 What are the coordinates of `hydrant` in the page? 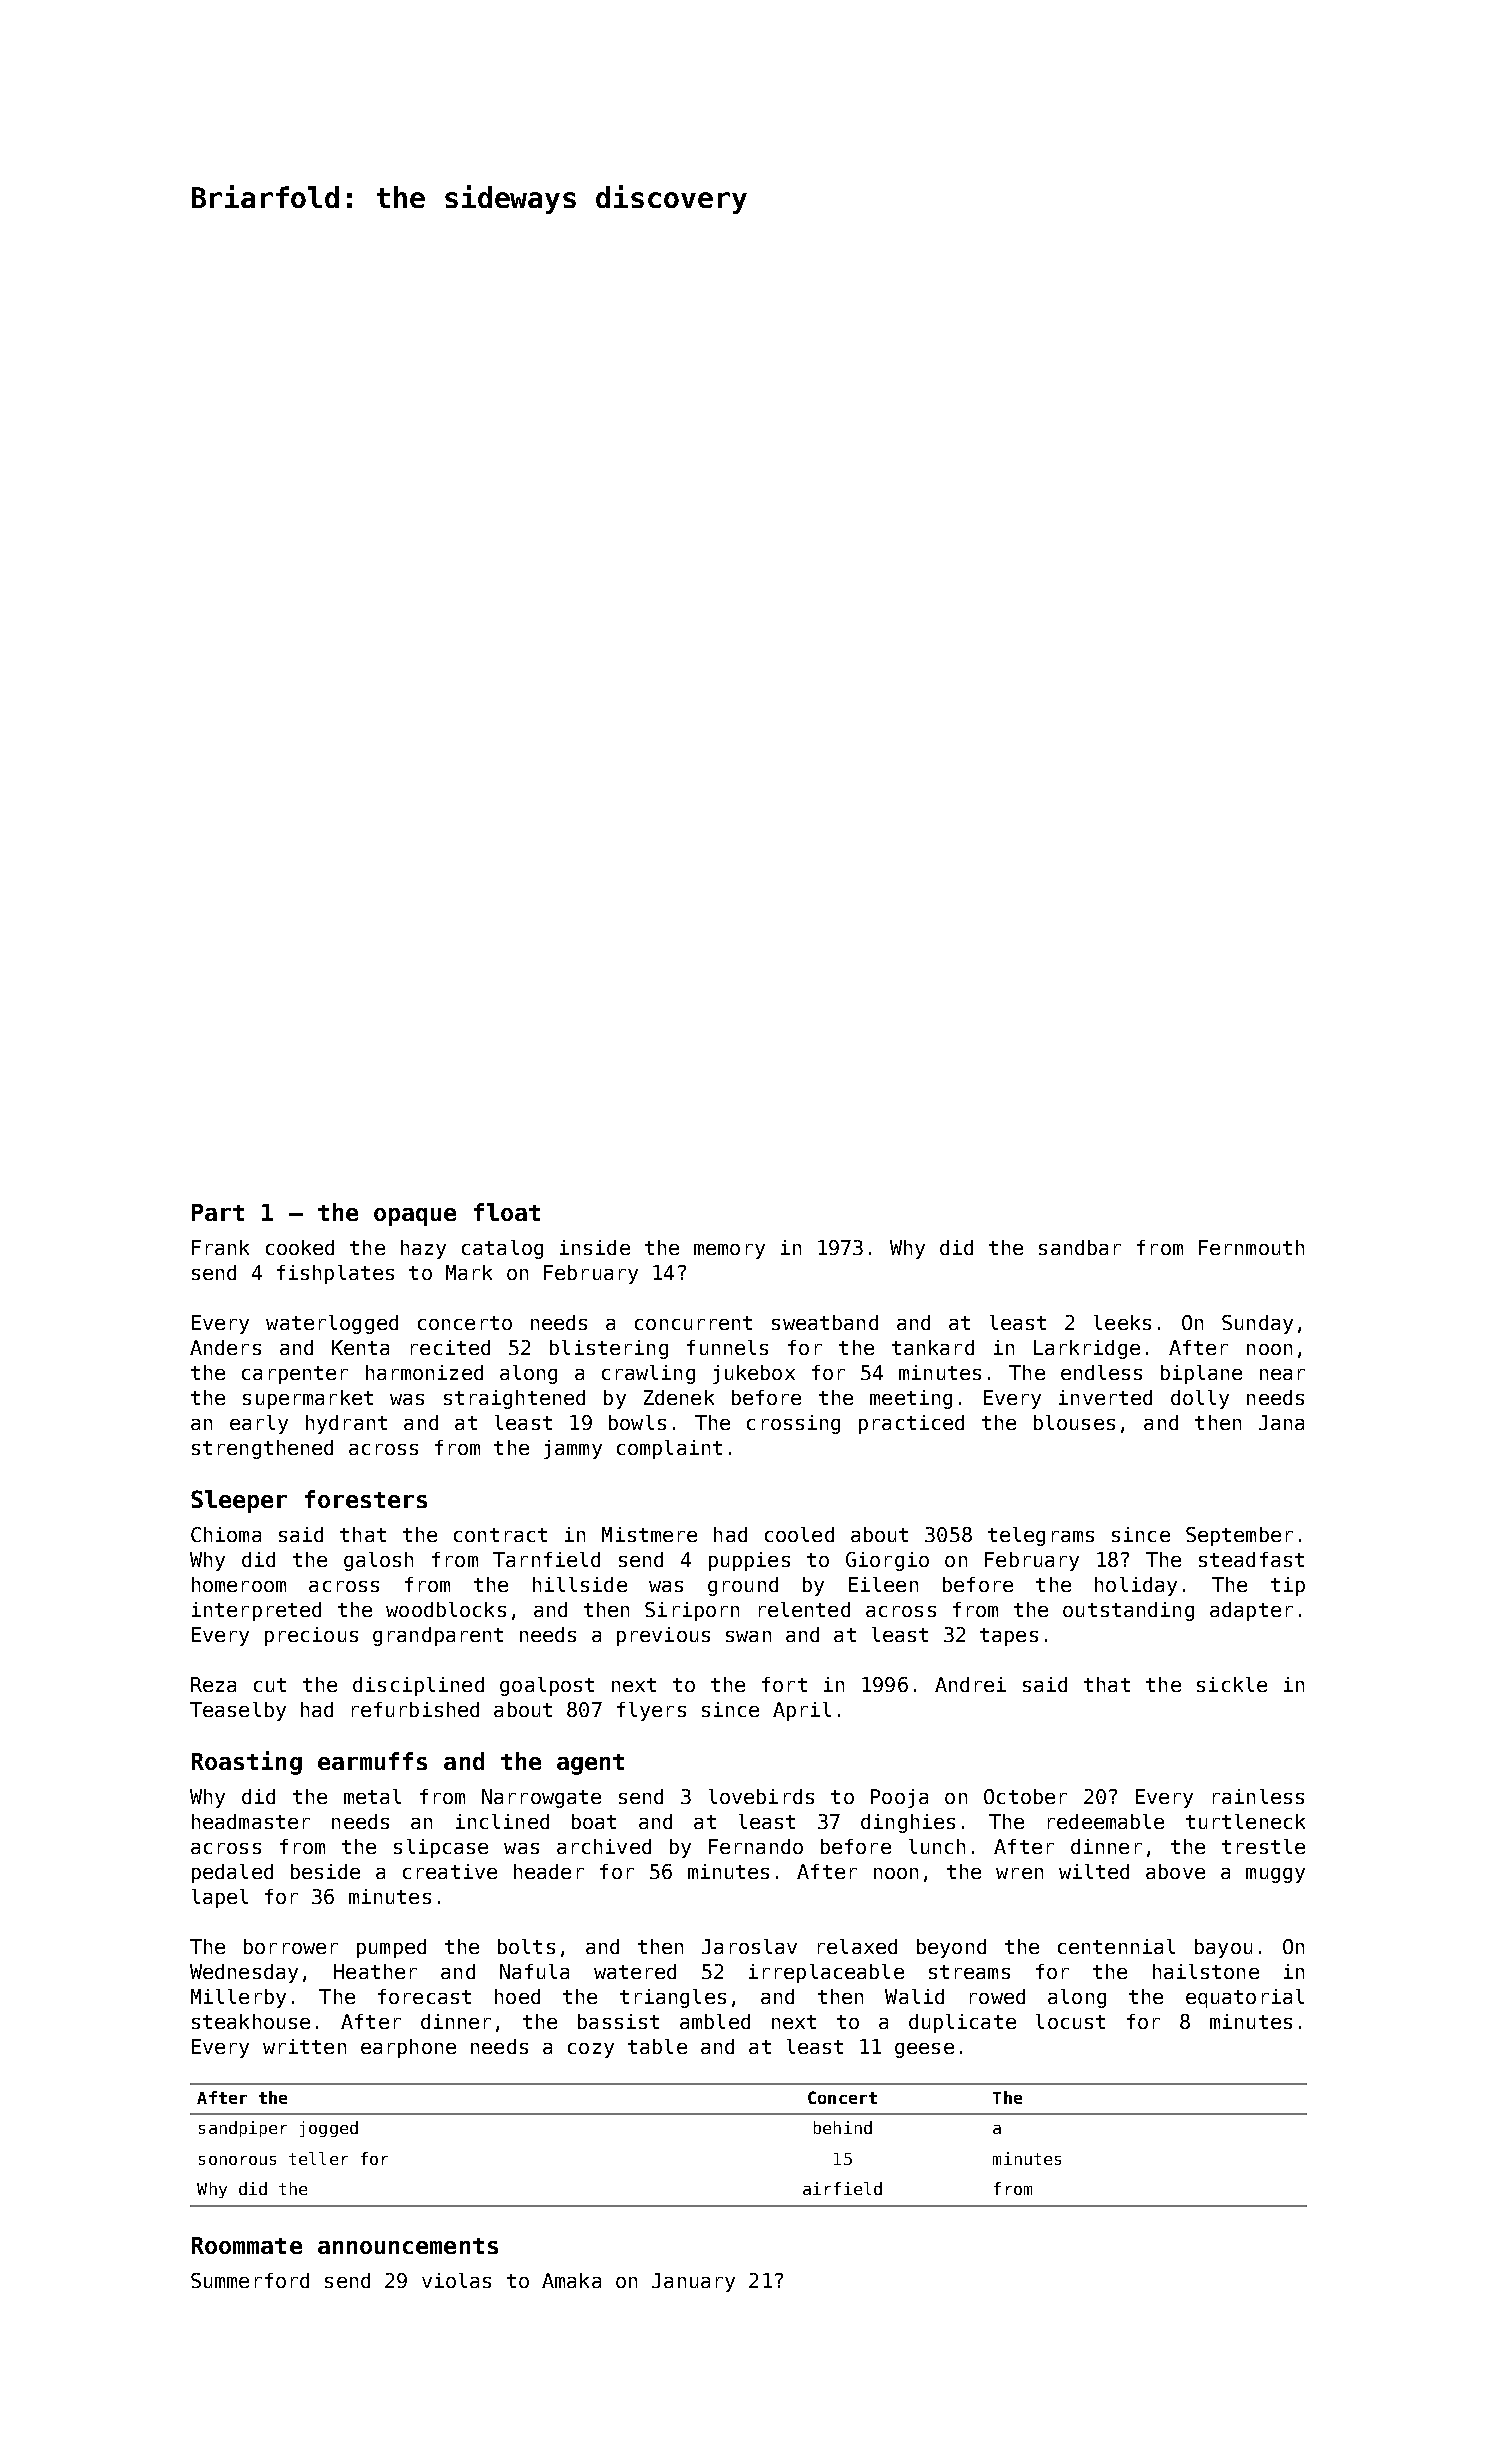 It's located at (346, 1424).
